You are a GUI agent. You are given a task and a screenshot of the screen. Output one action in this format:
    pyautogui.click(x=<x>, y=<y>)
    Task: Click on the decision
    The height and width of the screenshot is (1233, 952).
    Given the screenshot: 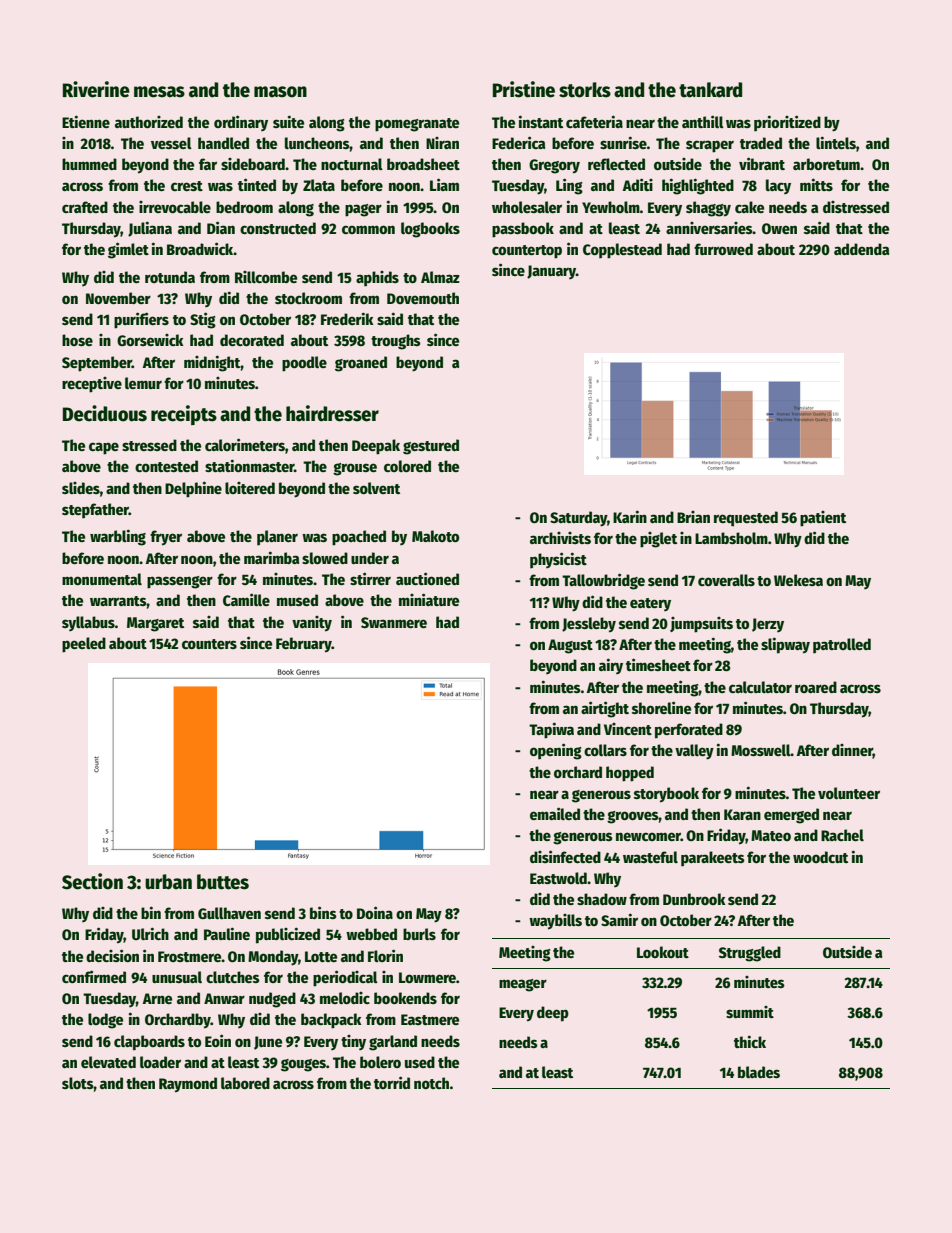 What is the action you would take?
    pyautogui.click(x=112, y=955)
